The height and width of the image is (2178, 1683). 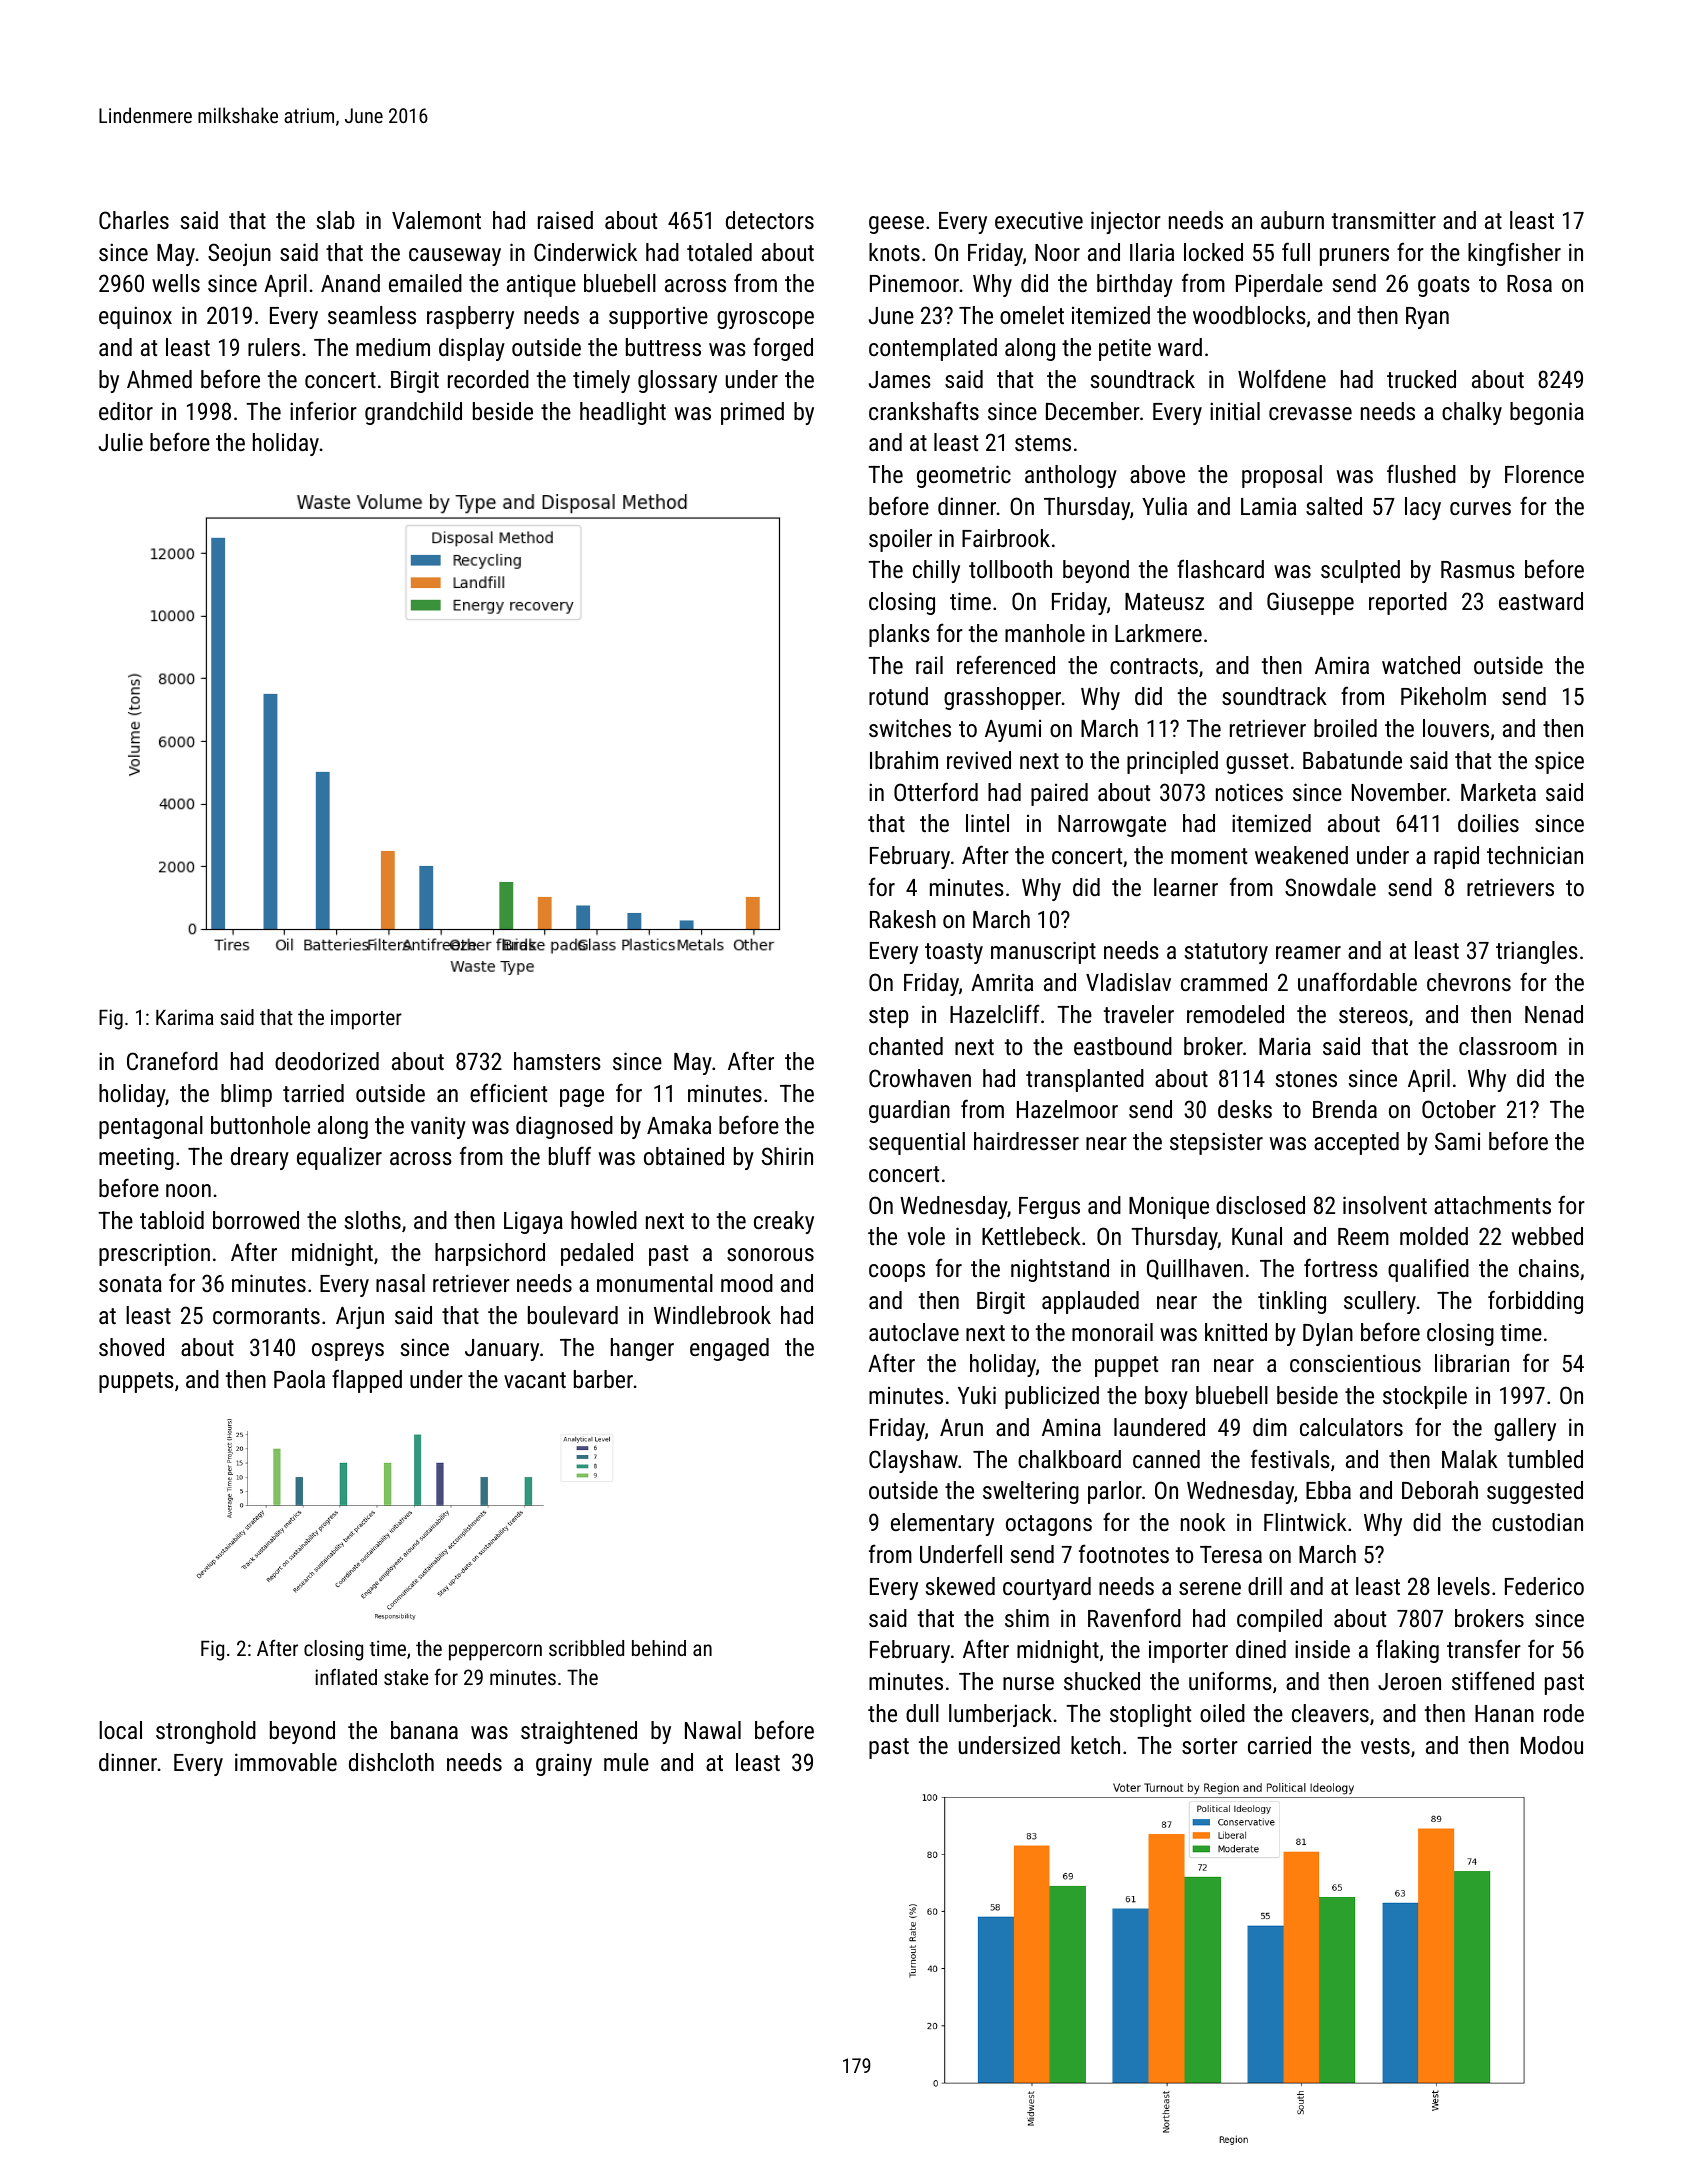 I want to click on grainy, so click(x=564, y=1765).
